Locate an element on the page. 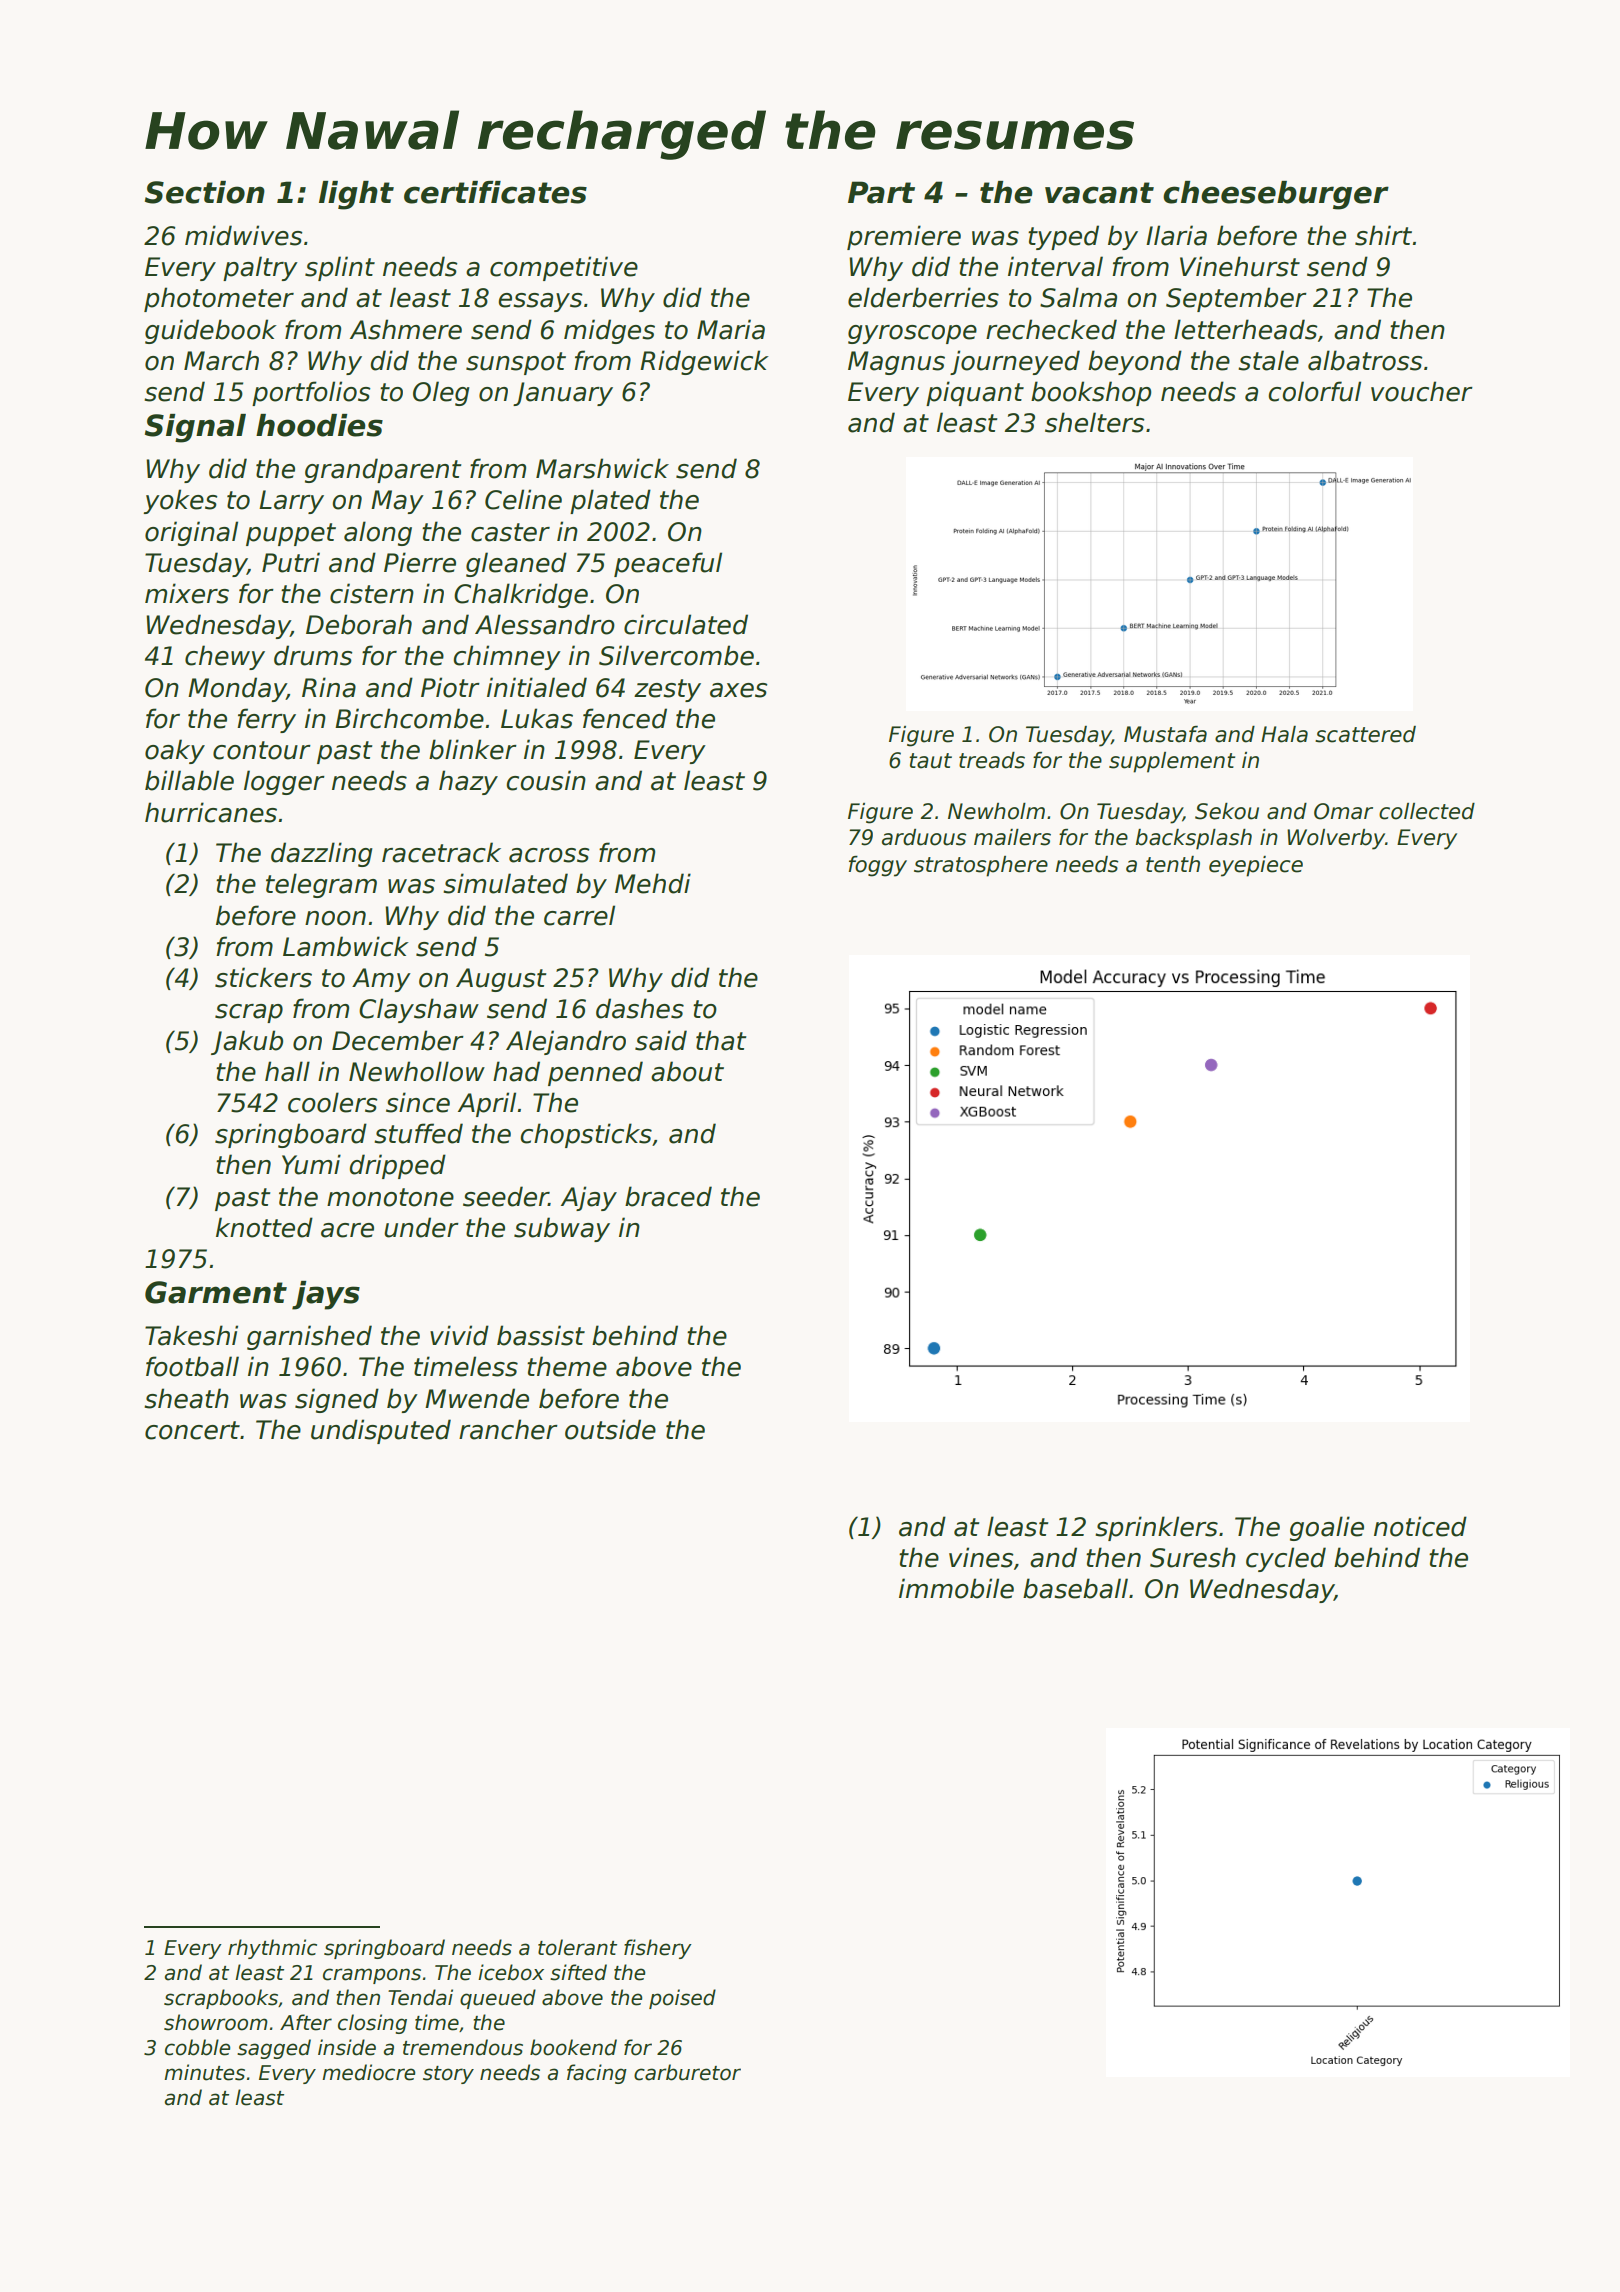 Image resolution: width=1620 pixels, height=2292 pixels. said is located at coordinates (661, 1040).
